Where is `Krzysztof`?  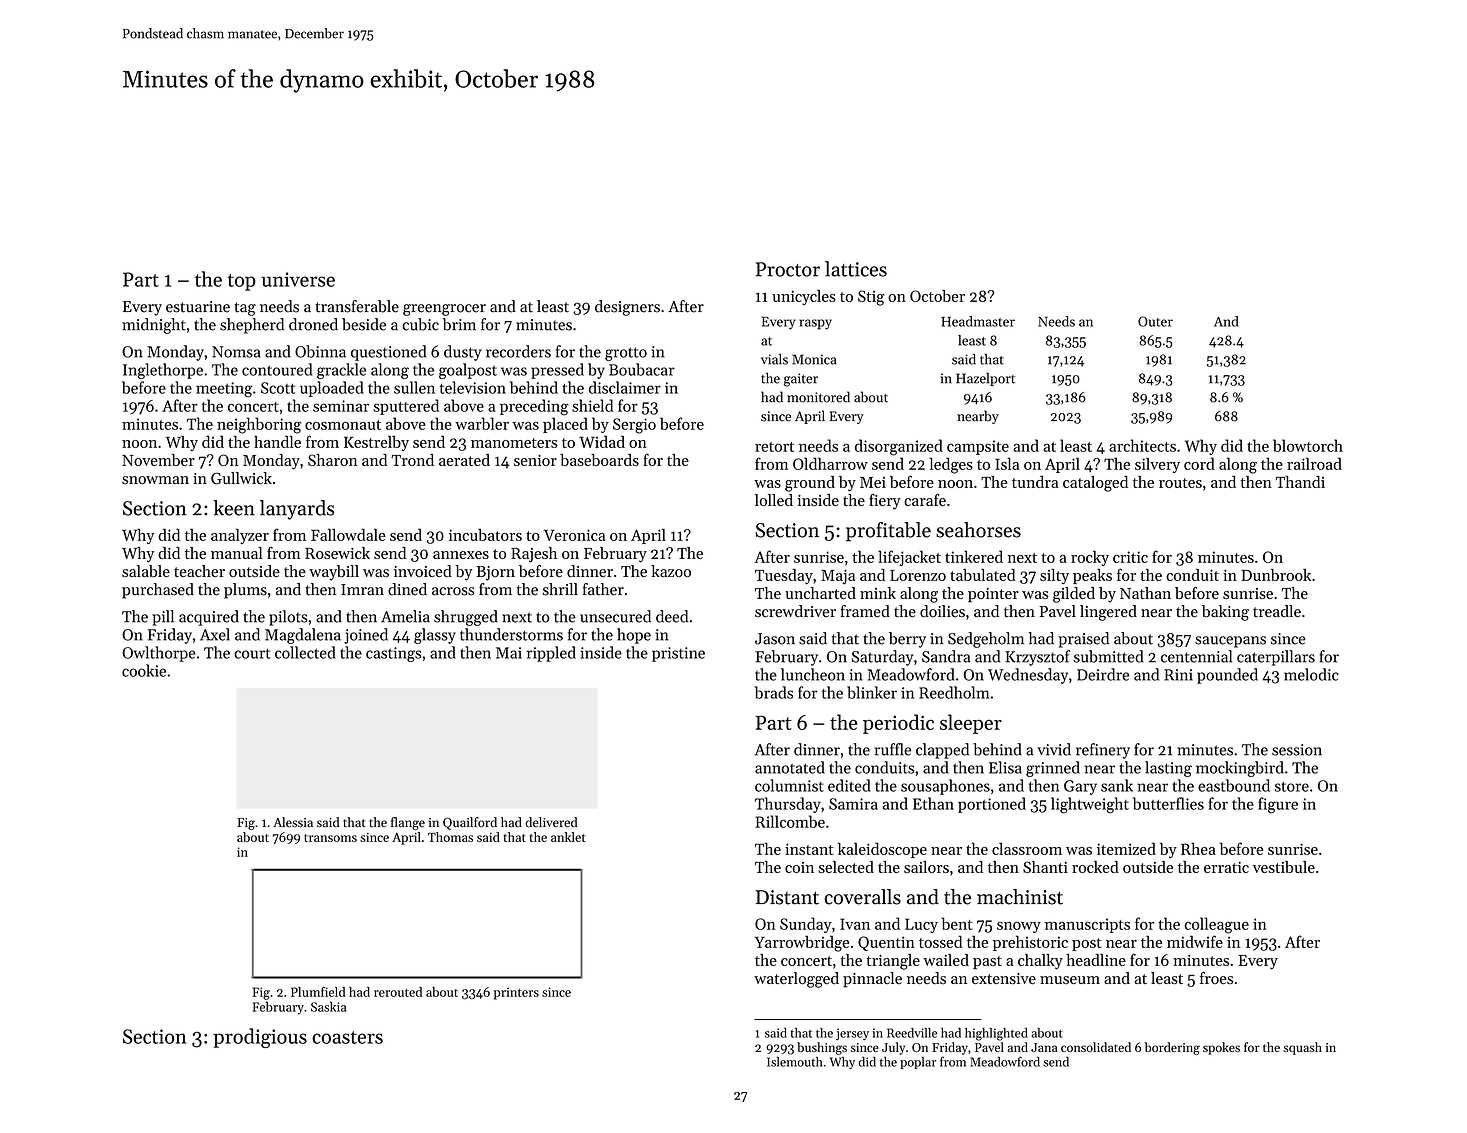 Krzysztof is located at coordinates (1037, 658).
